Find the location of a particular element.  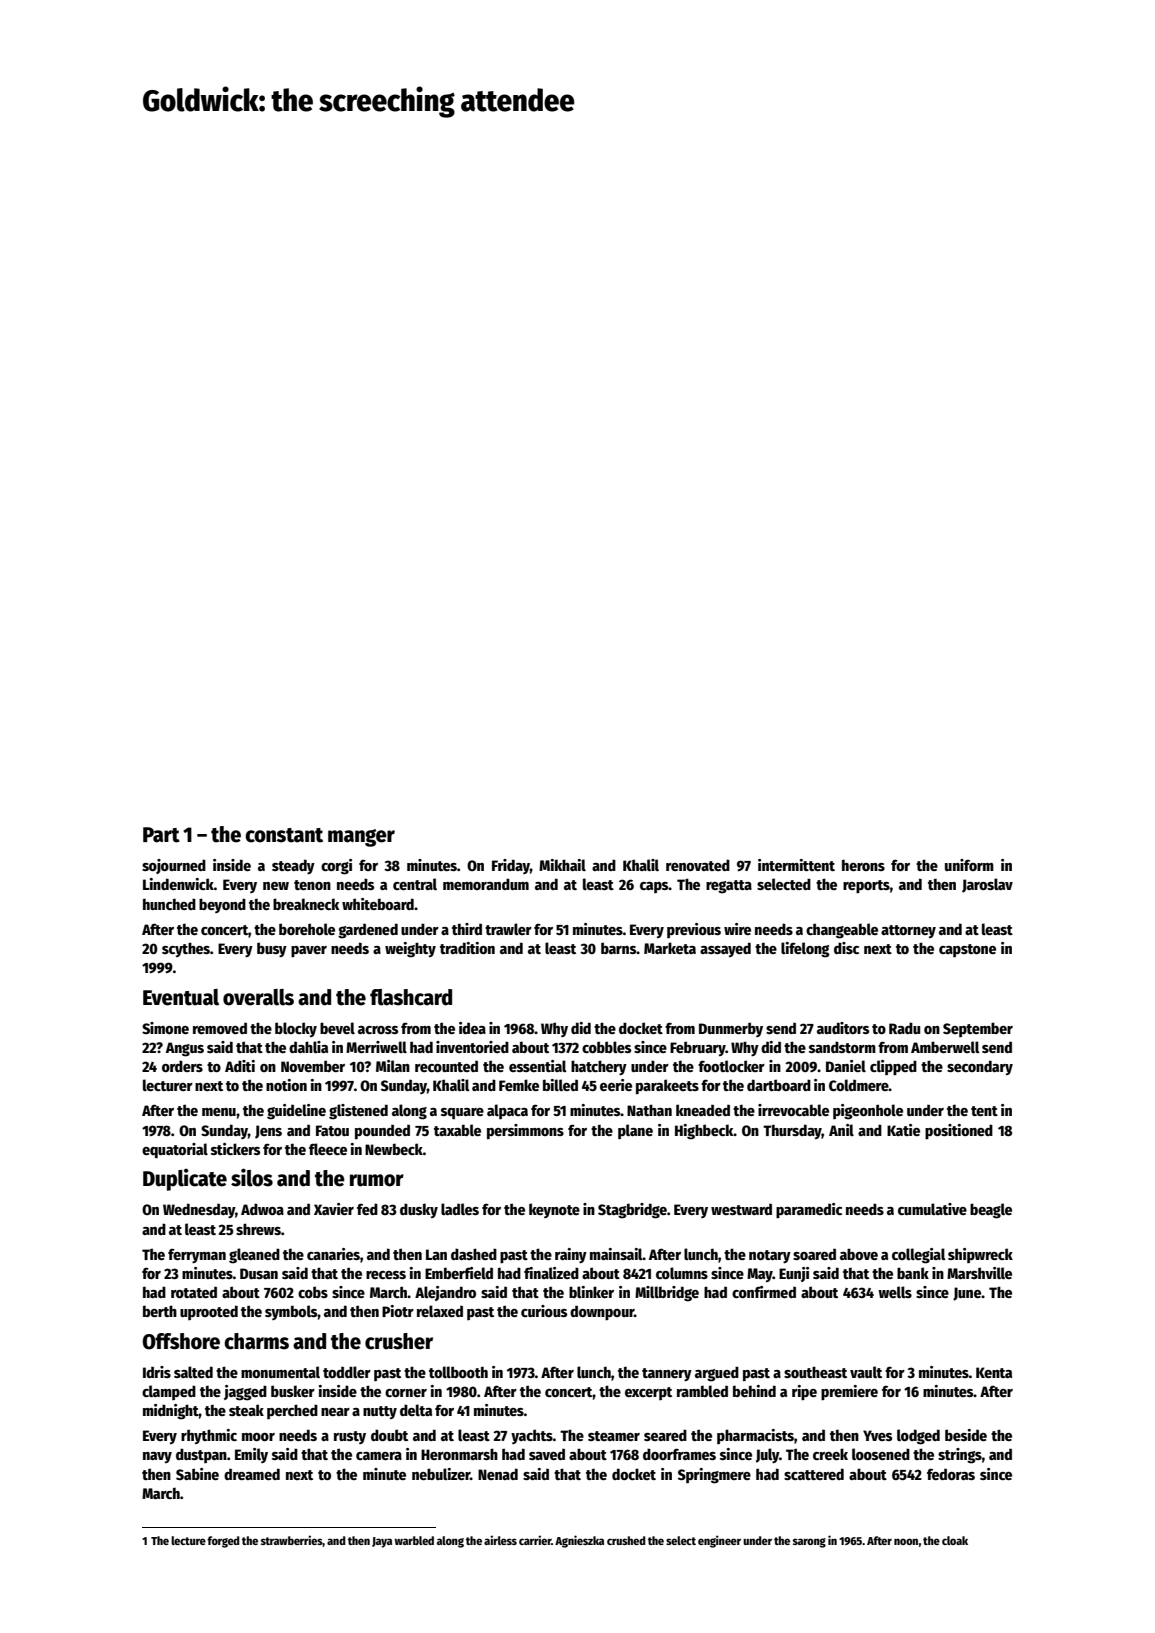

crushed is located at coordinates (626, 1540).
